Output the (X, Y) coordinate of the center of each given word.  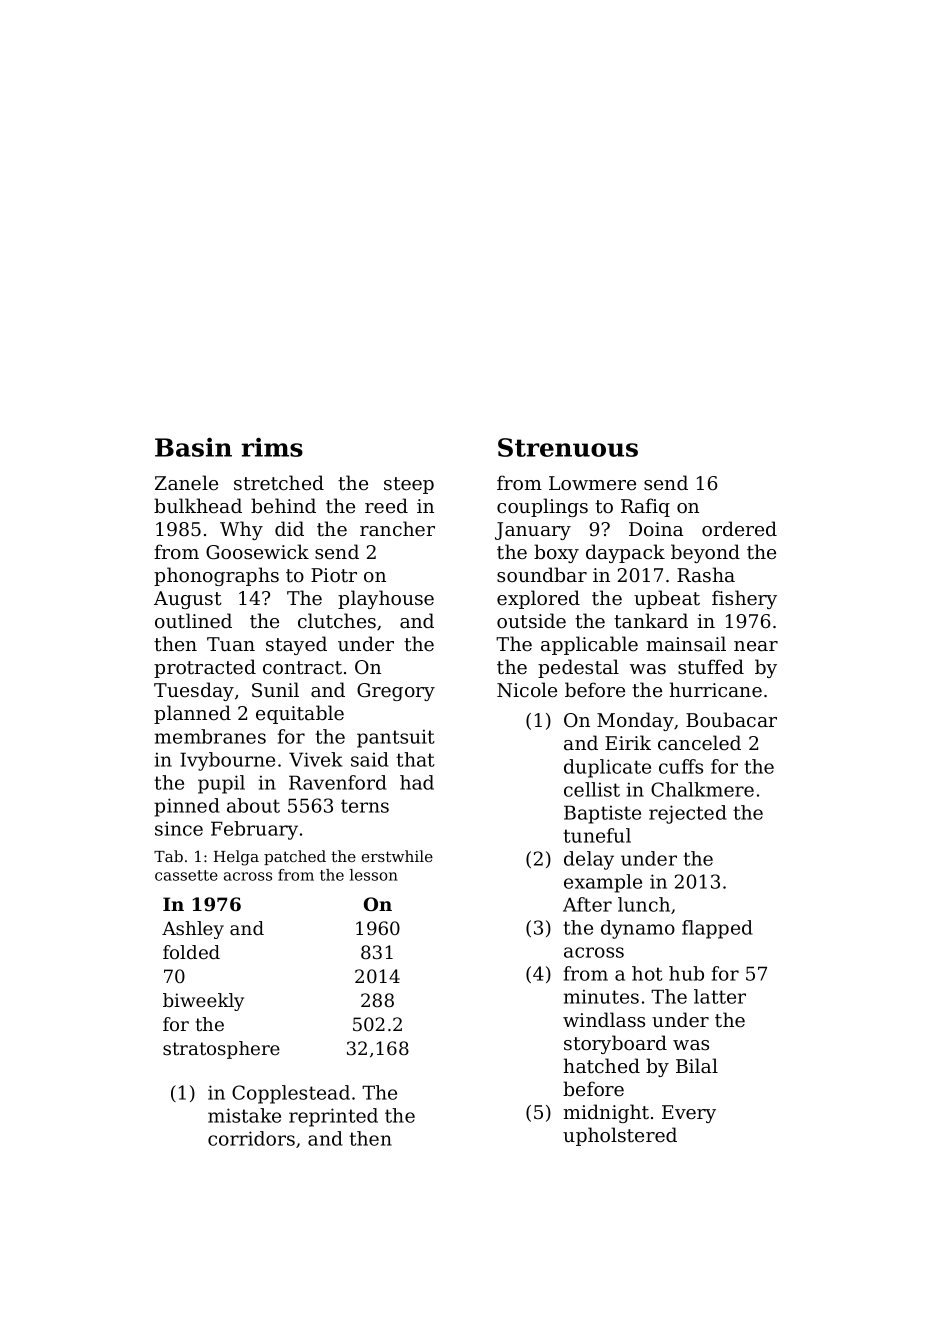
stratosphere (221, 1050)
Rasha (706, 575)
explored (538, 599)
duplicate (607, 768)
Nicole (527, 689)
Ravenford (338, 782)
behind (283, 505)
